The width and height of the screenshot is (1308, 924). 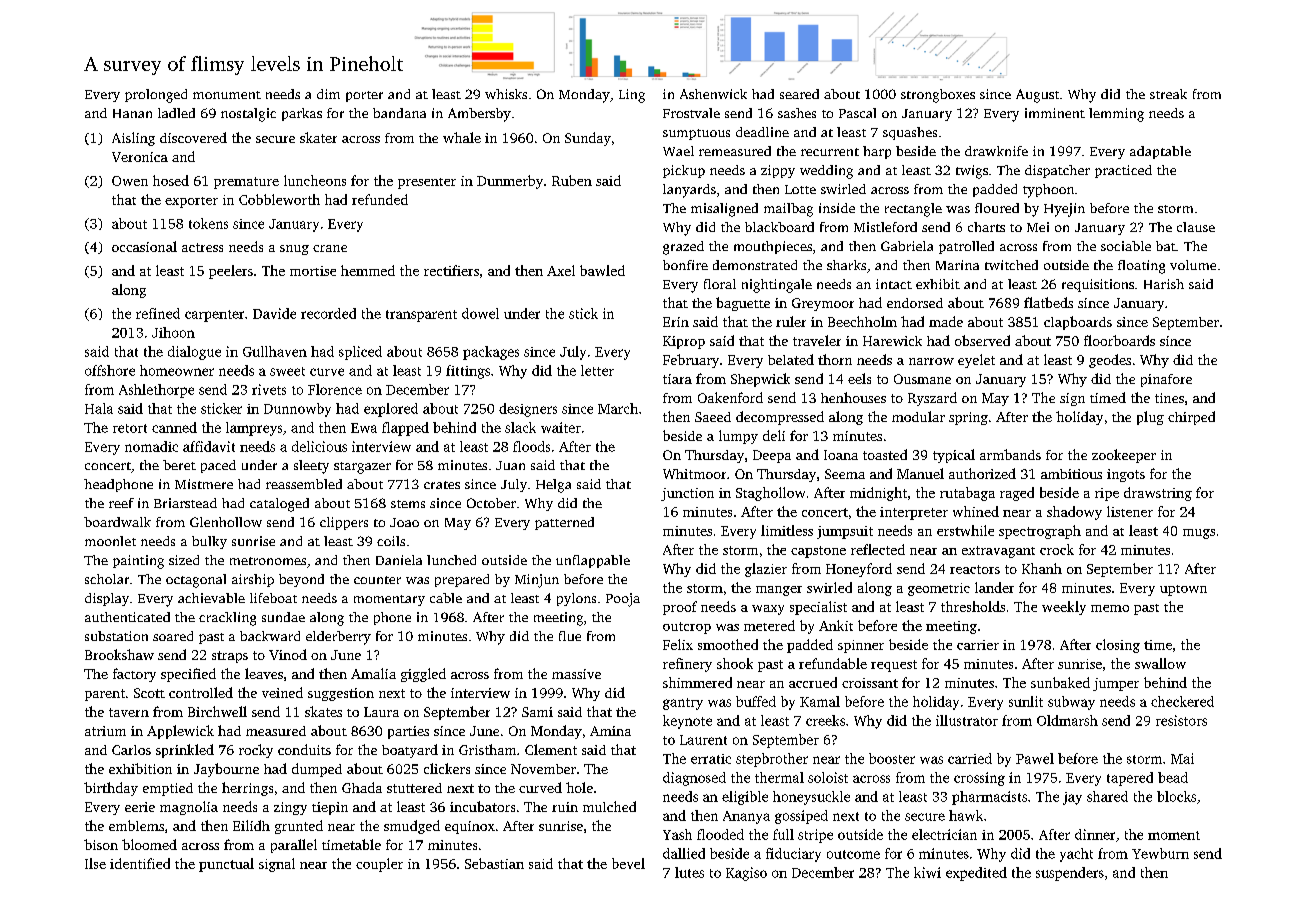 What do you see at coordinates (976, 874) in the screenshot?
I see `expedited` at bounding box center [976, 874].
